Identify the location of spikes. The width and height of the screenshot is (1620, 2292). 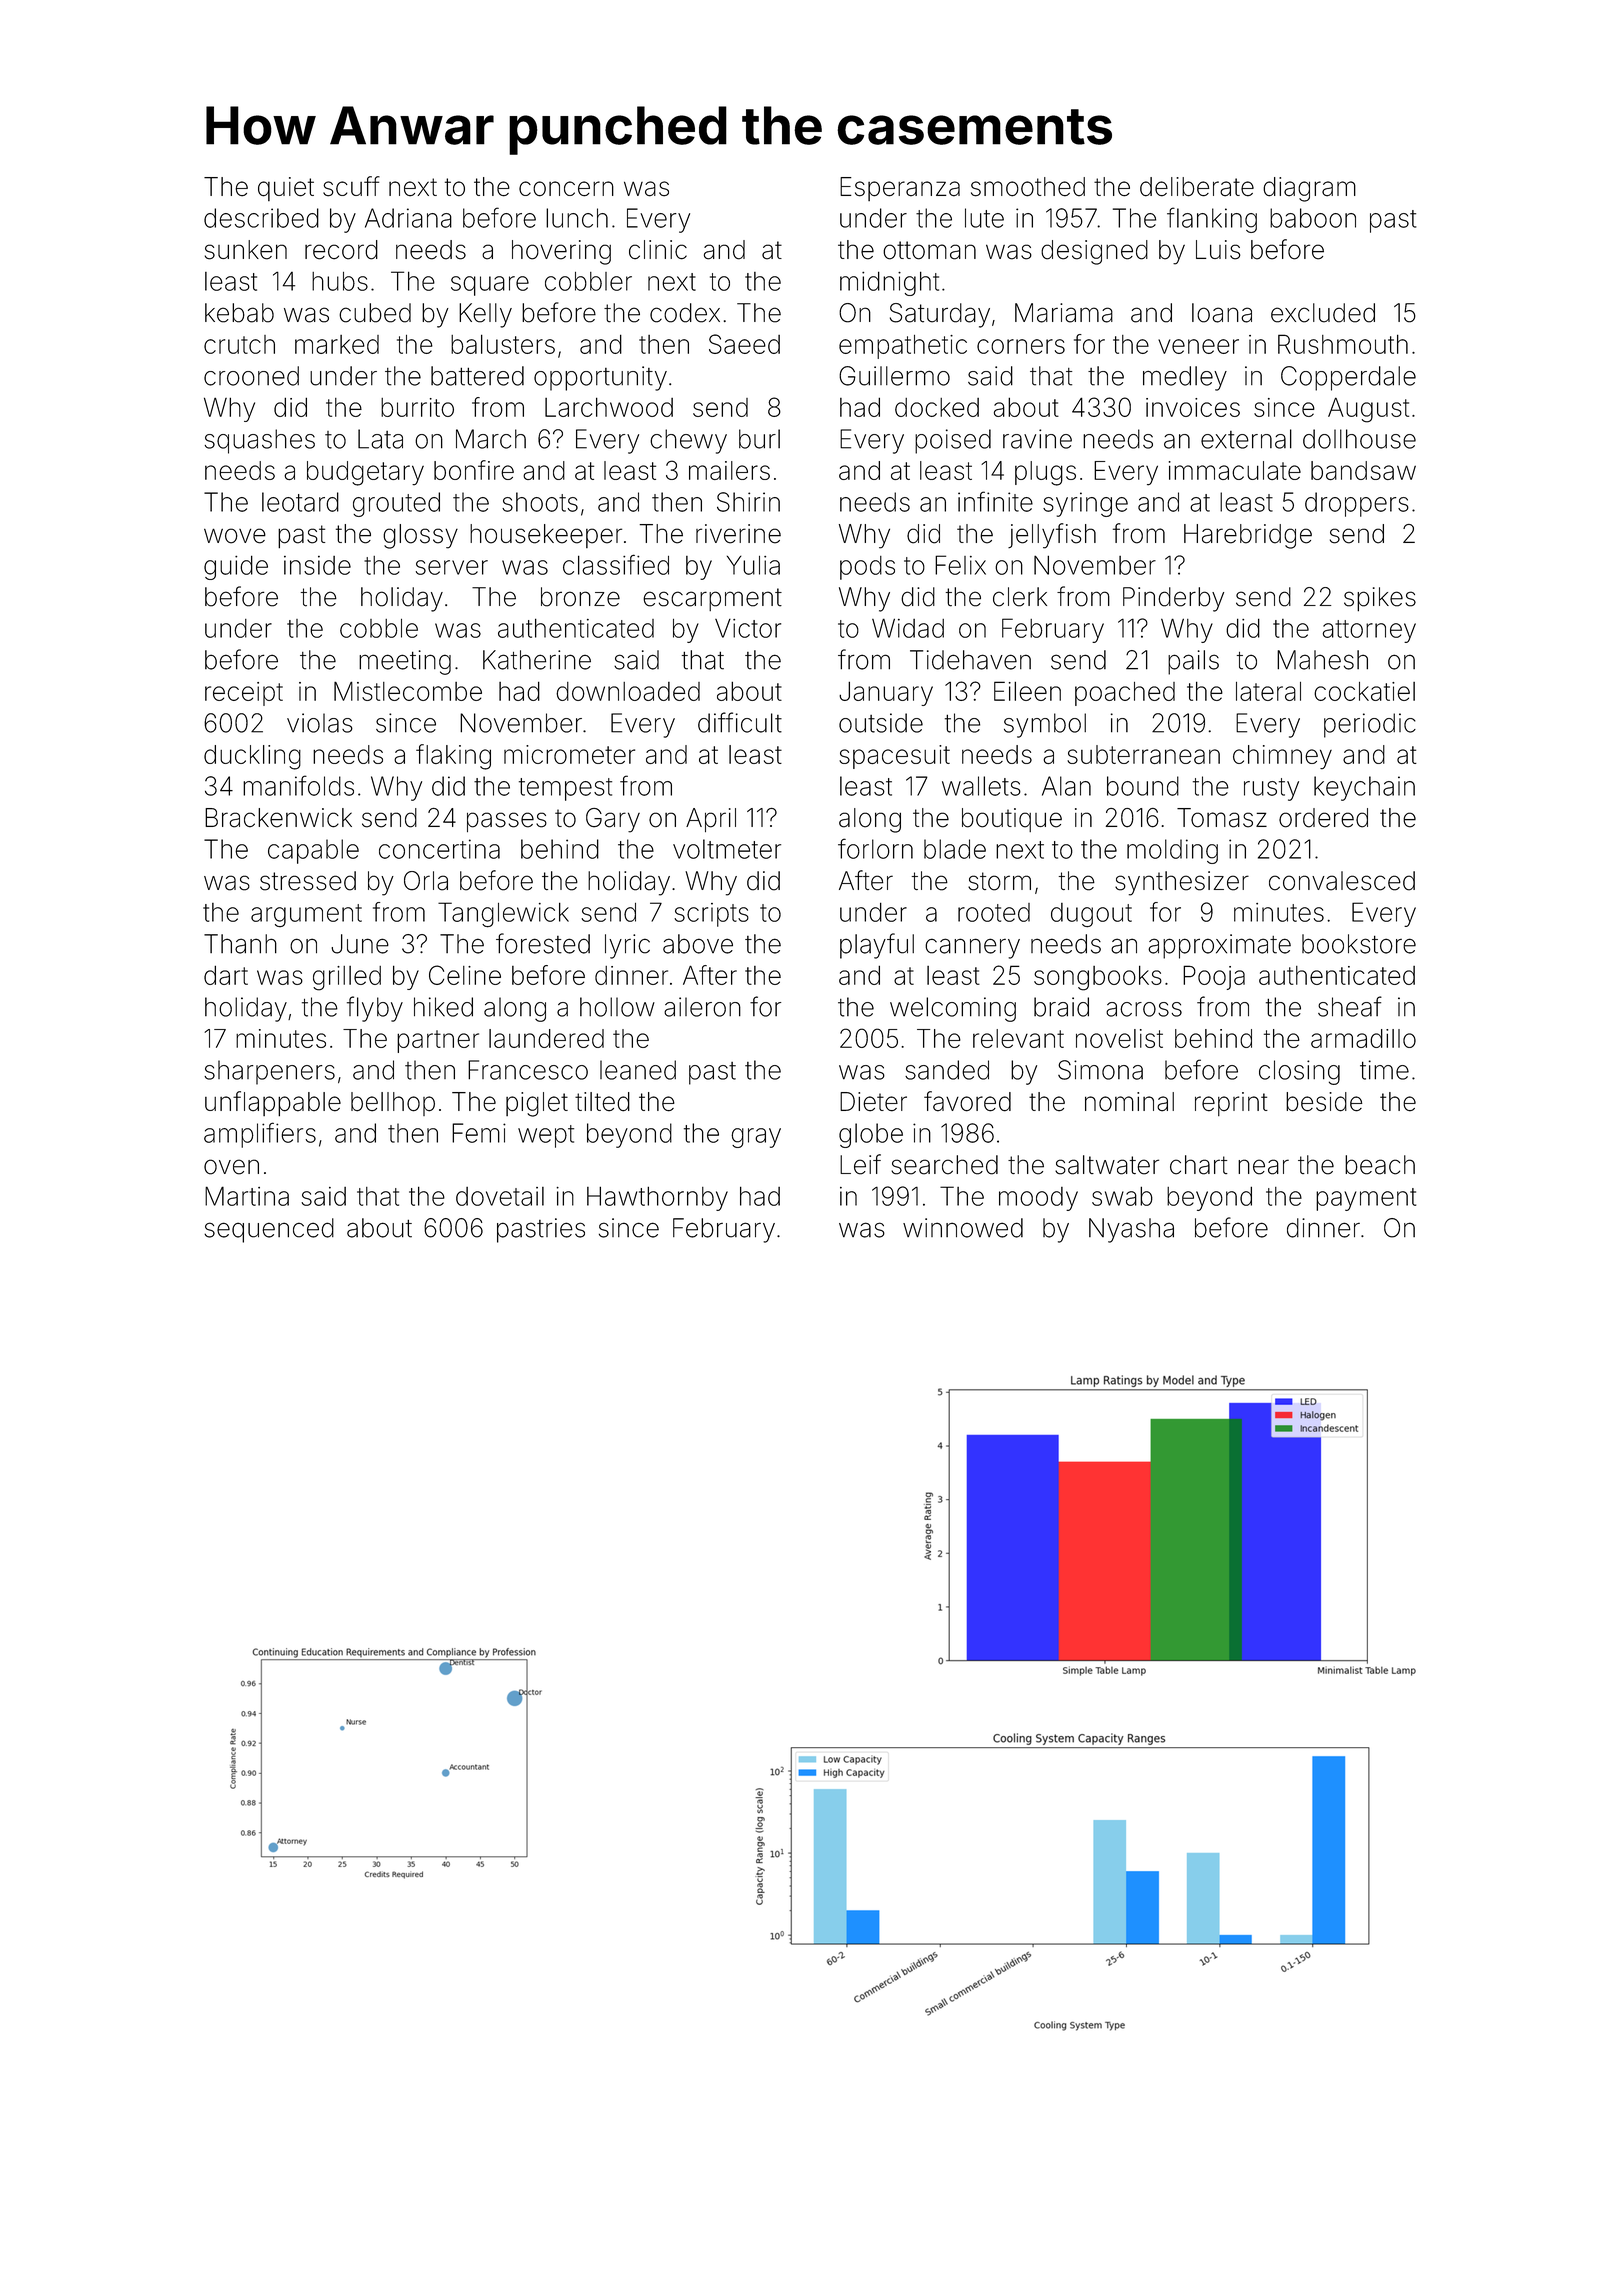
(1380, 599).
